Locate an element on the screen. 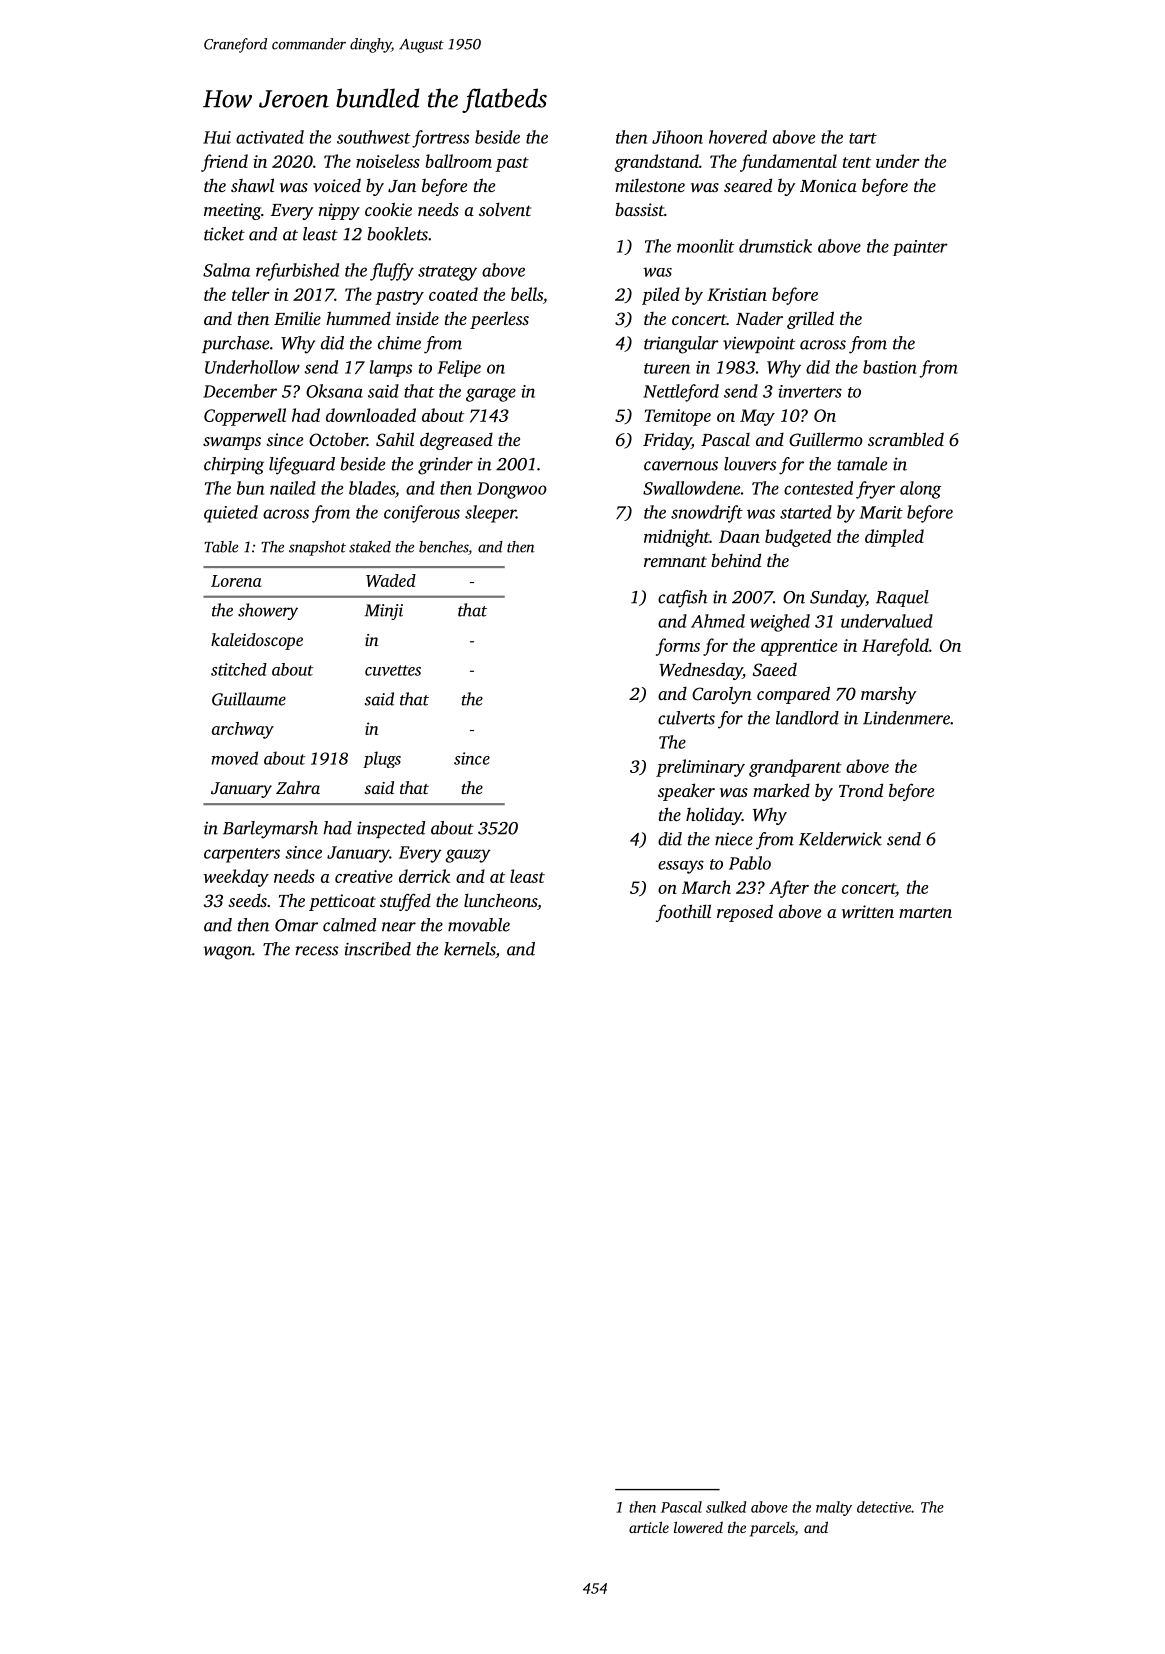 The width and height of the screenshot is (1165, 1654). article is located at coordinates (649, 1527).
